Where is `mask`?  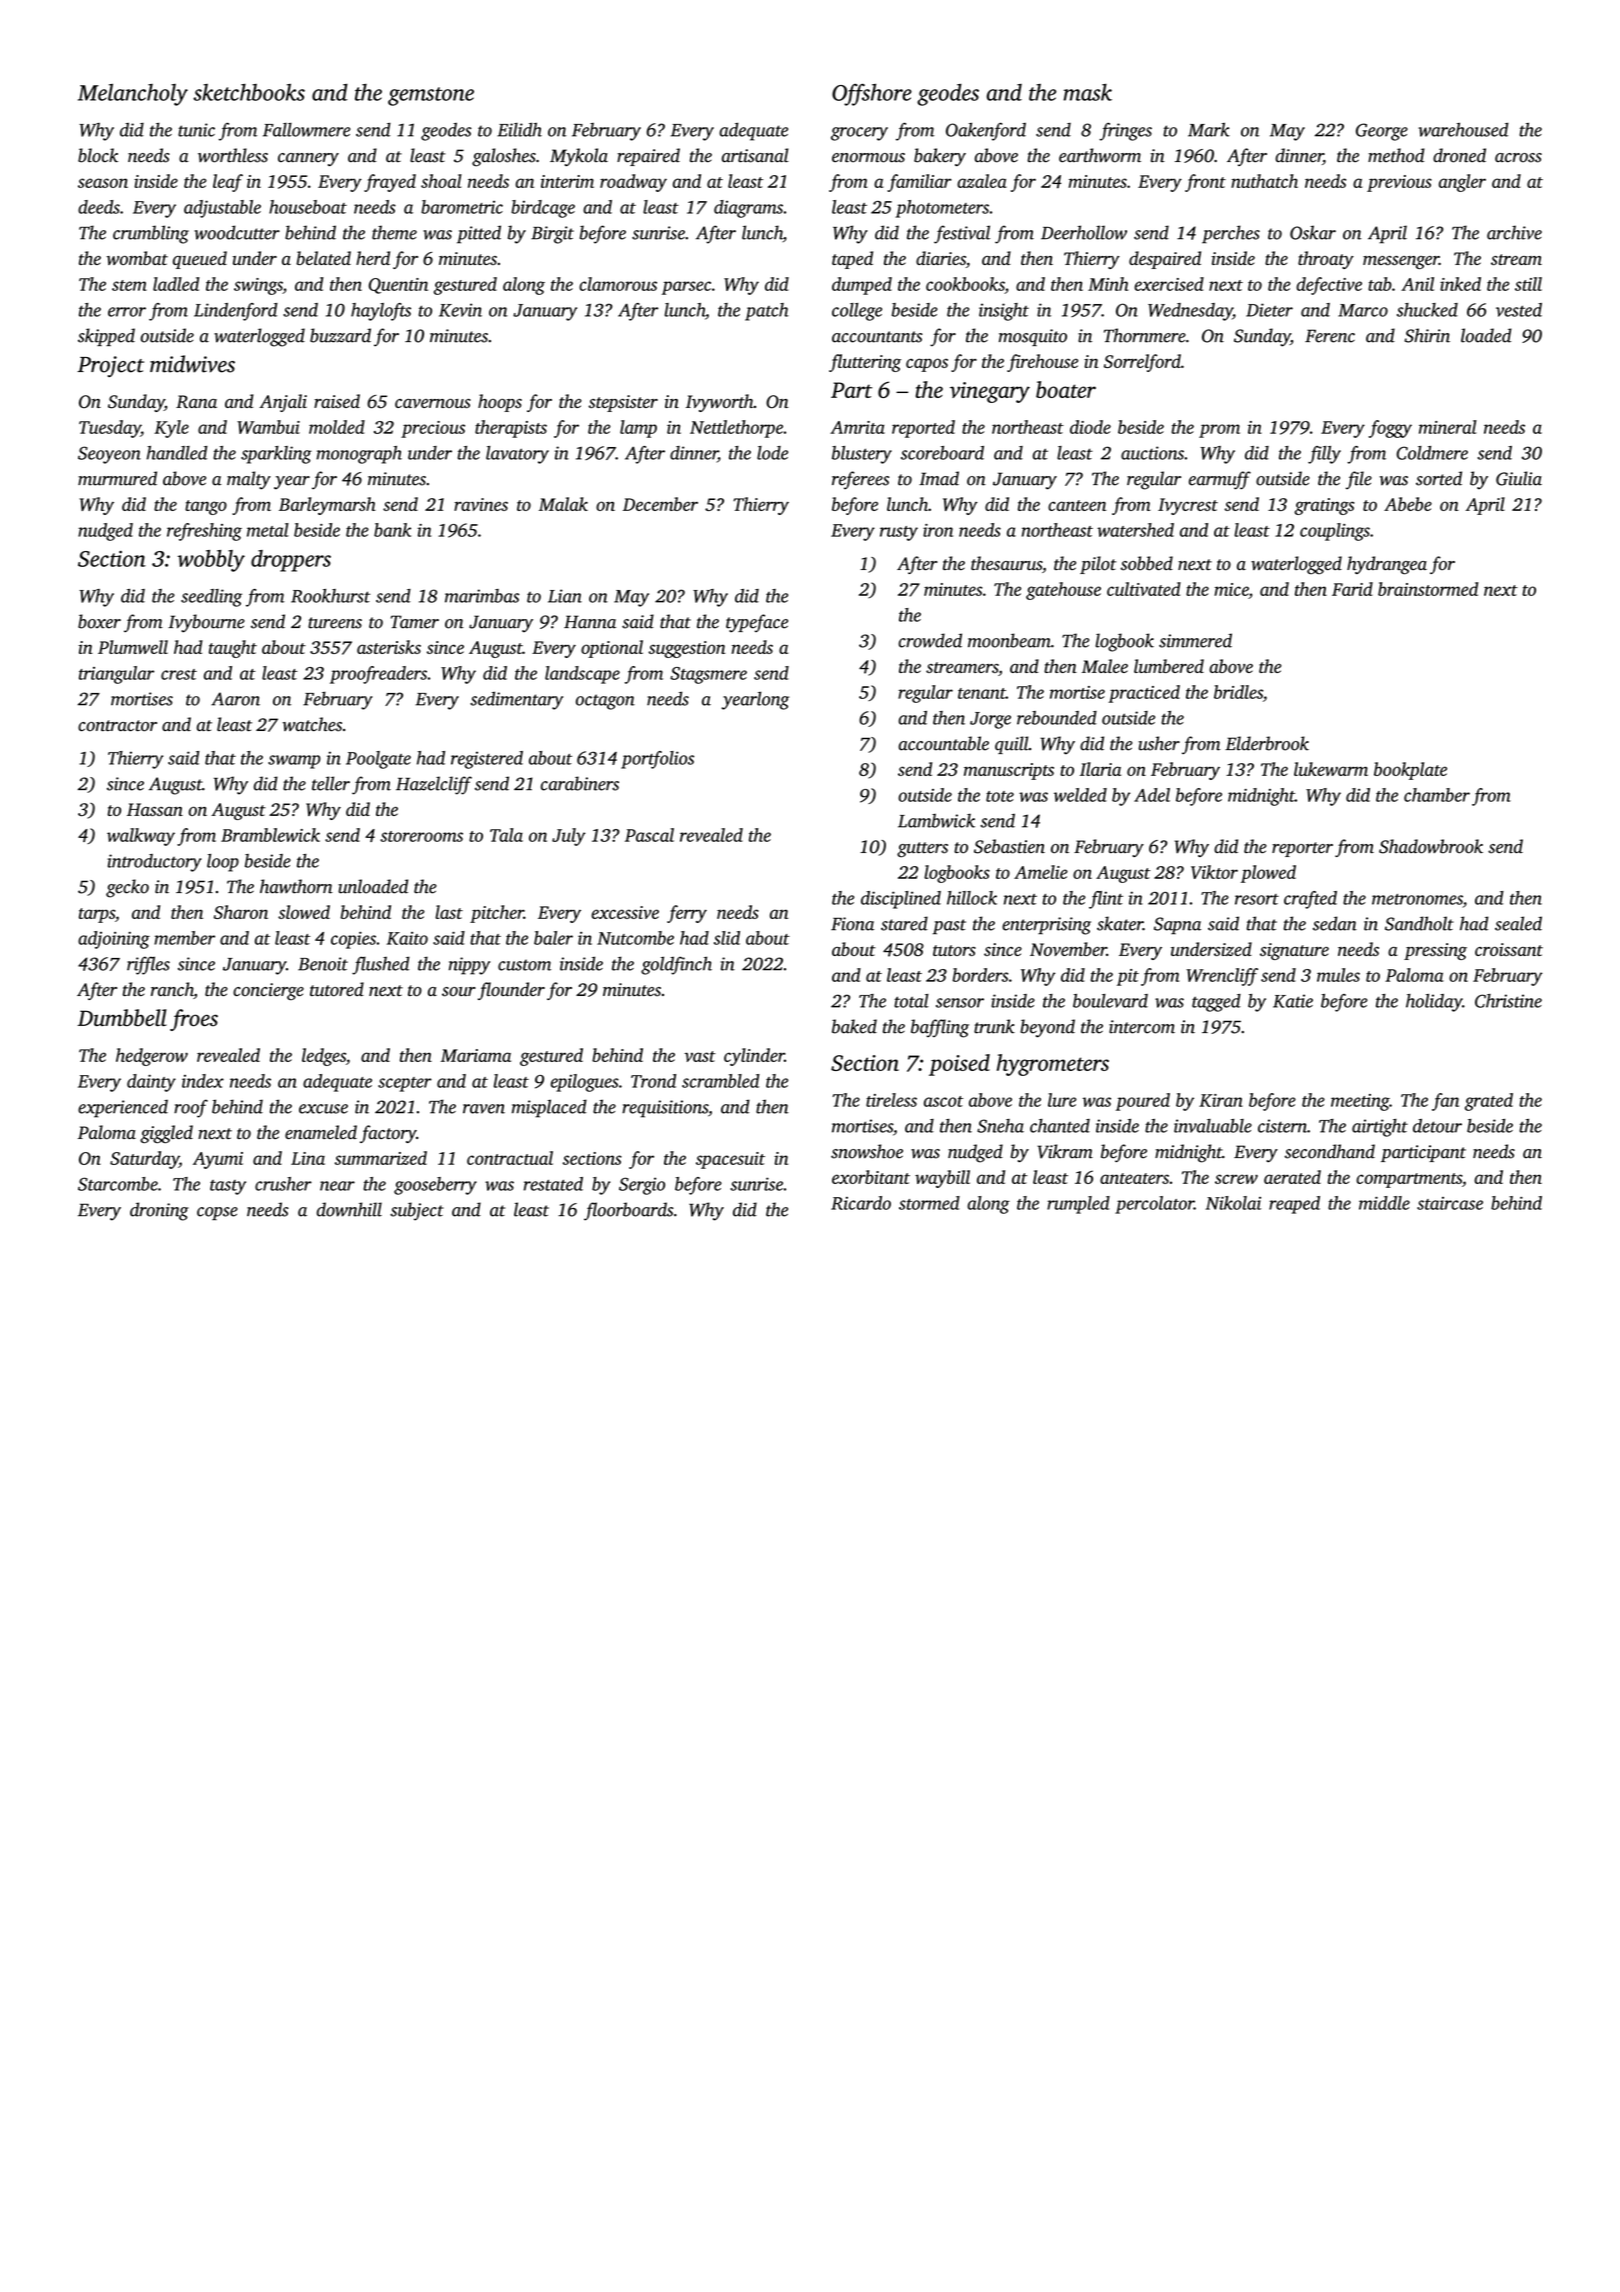
mask is located at coordinates (1087, 92).
